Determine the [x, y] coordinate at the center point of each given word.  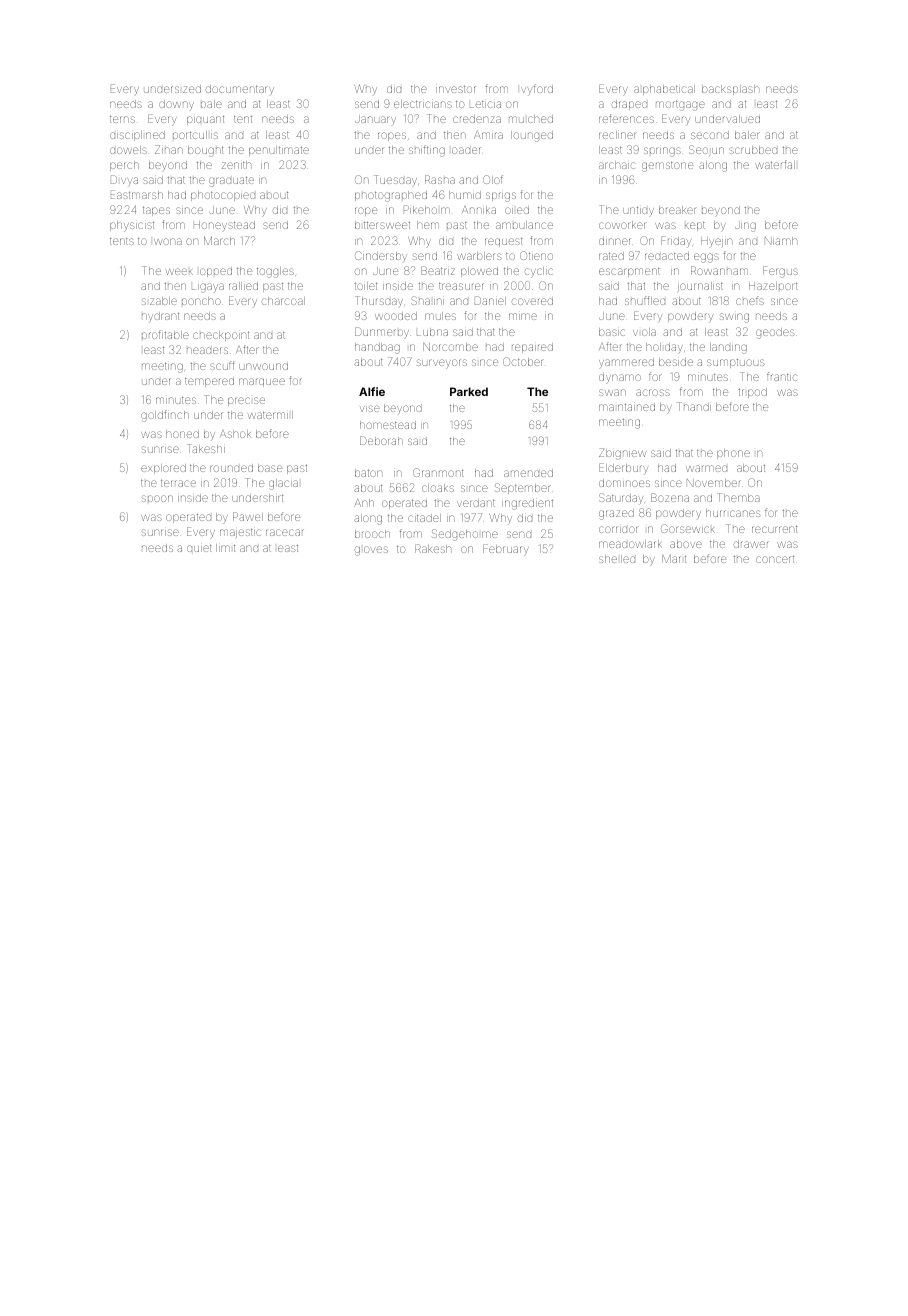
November [714, 483]
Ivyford [537, 90]
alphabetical [664, 90]
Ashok [235, 434]
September [523, 488]
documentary [240, 89]
